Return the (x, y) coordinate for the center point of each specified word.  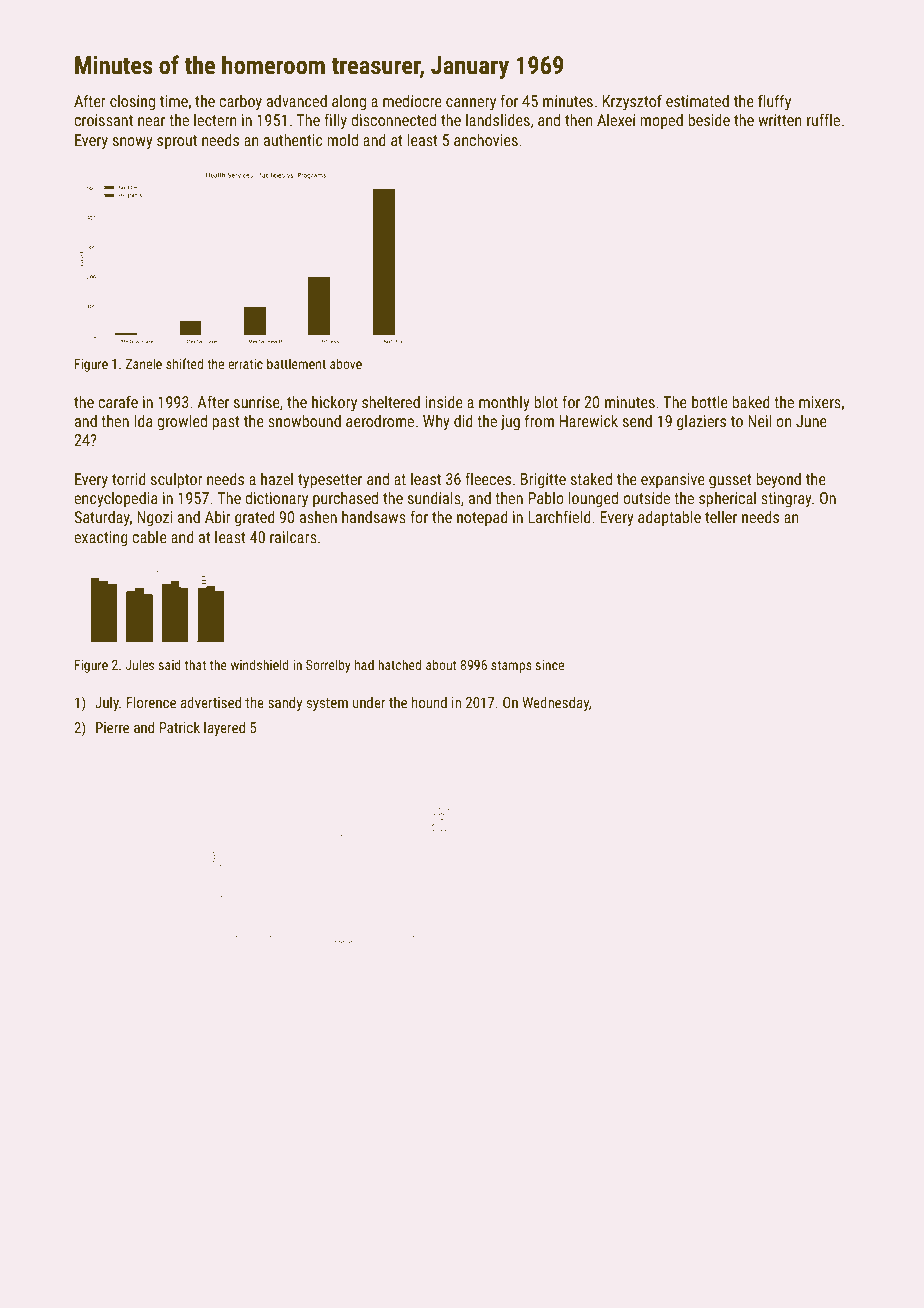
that (195, 664)
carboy (240, 103)
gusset (730, 481)
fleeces (488, 478)
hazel (277, 479)
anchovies (486, 140)
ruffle (823, 119)
